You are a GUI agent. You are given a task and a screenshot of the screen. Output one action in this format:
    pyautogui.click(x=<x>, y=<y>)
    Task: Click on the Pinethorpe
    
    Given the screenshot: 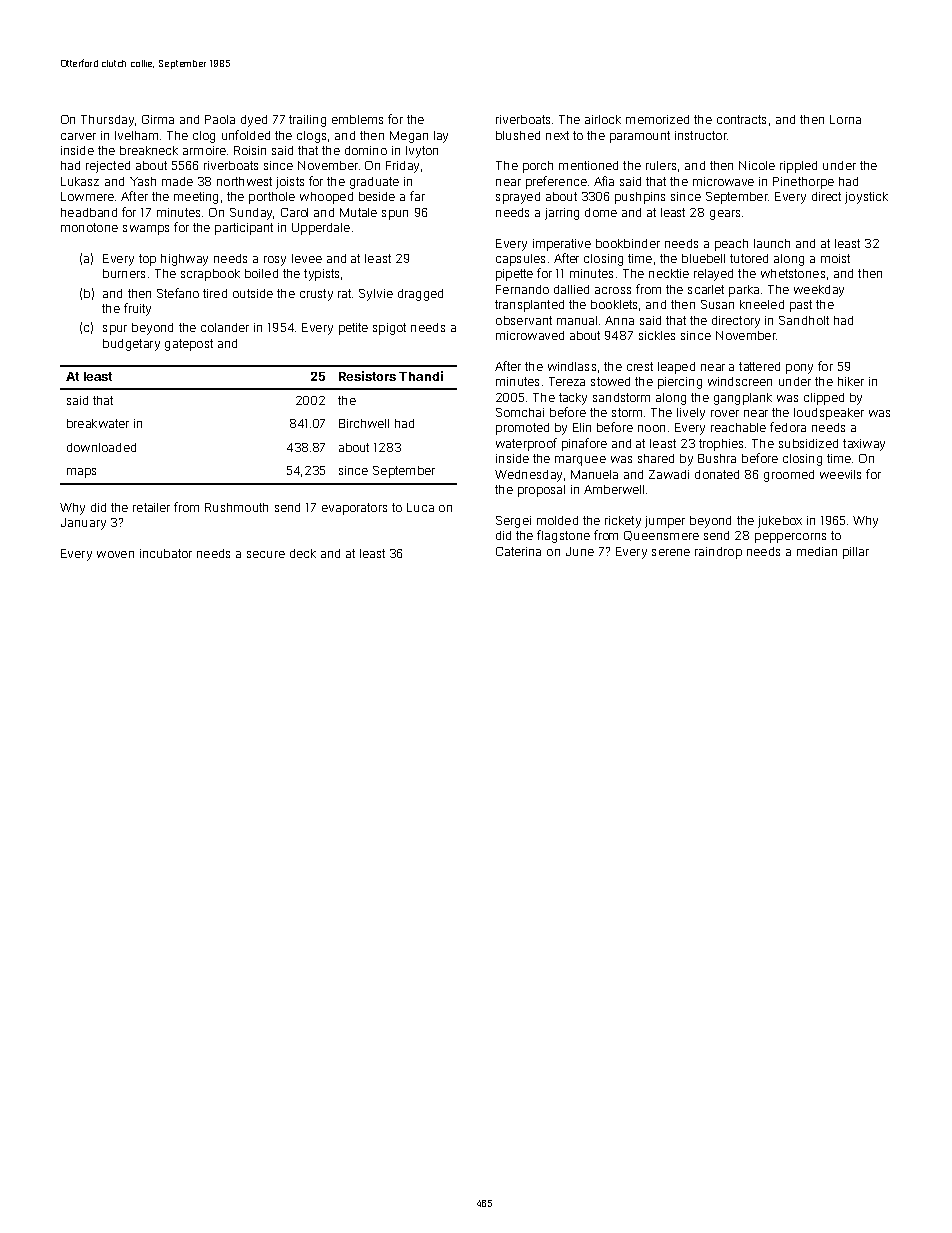 What is the action you would take?
    pyautogui.click(x=803, y=183)
